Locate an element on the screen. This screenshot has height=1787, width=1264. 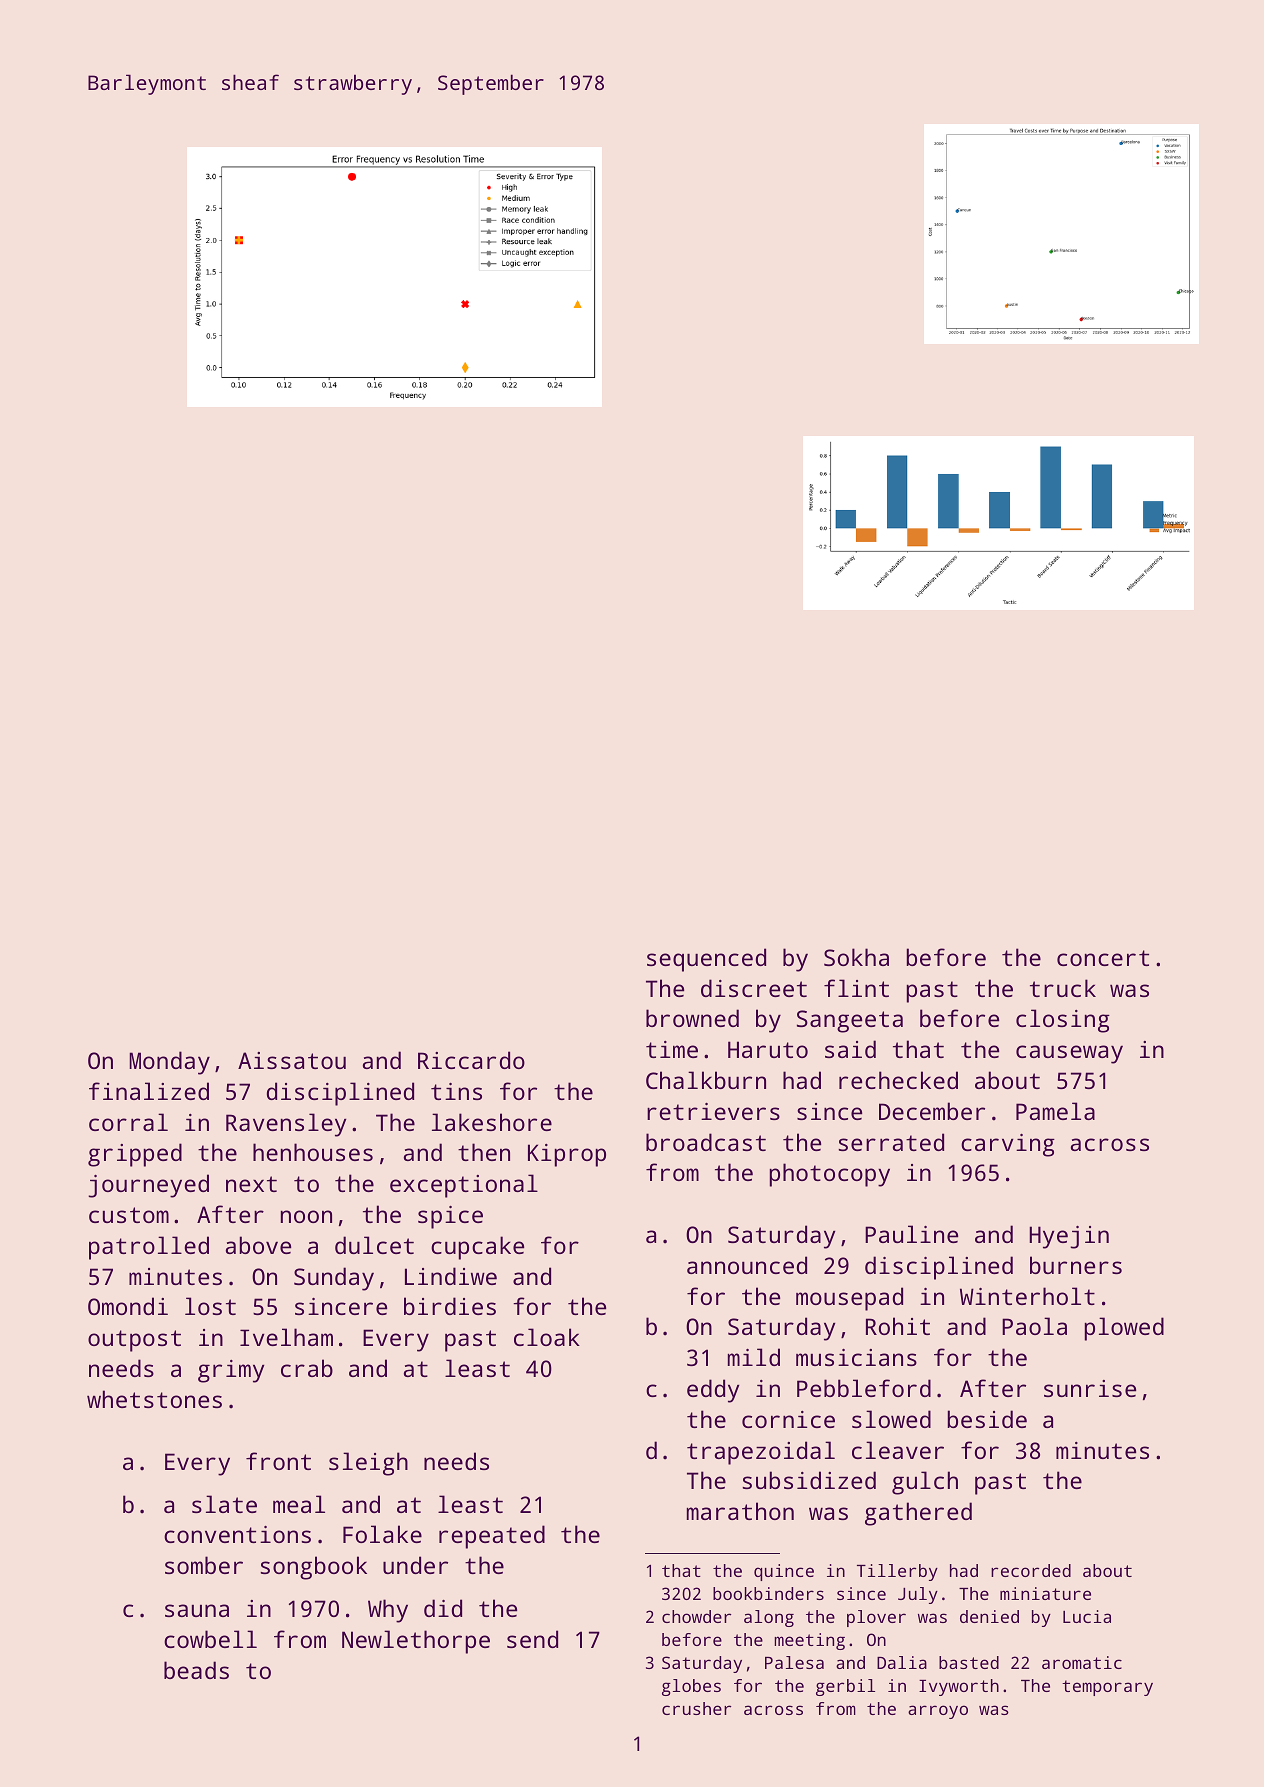
announced is located at coordinates (747, 1265).
